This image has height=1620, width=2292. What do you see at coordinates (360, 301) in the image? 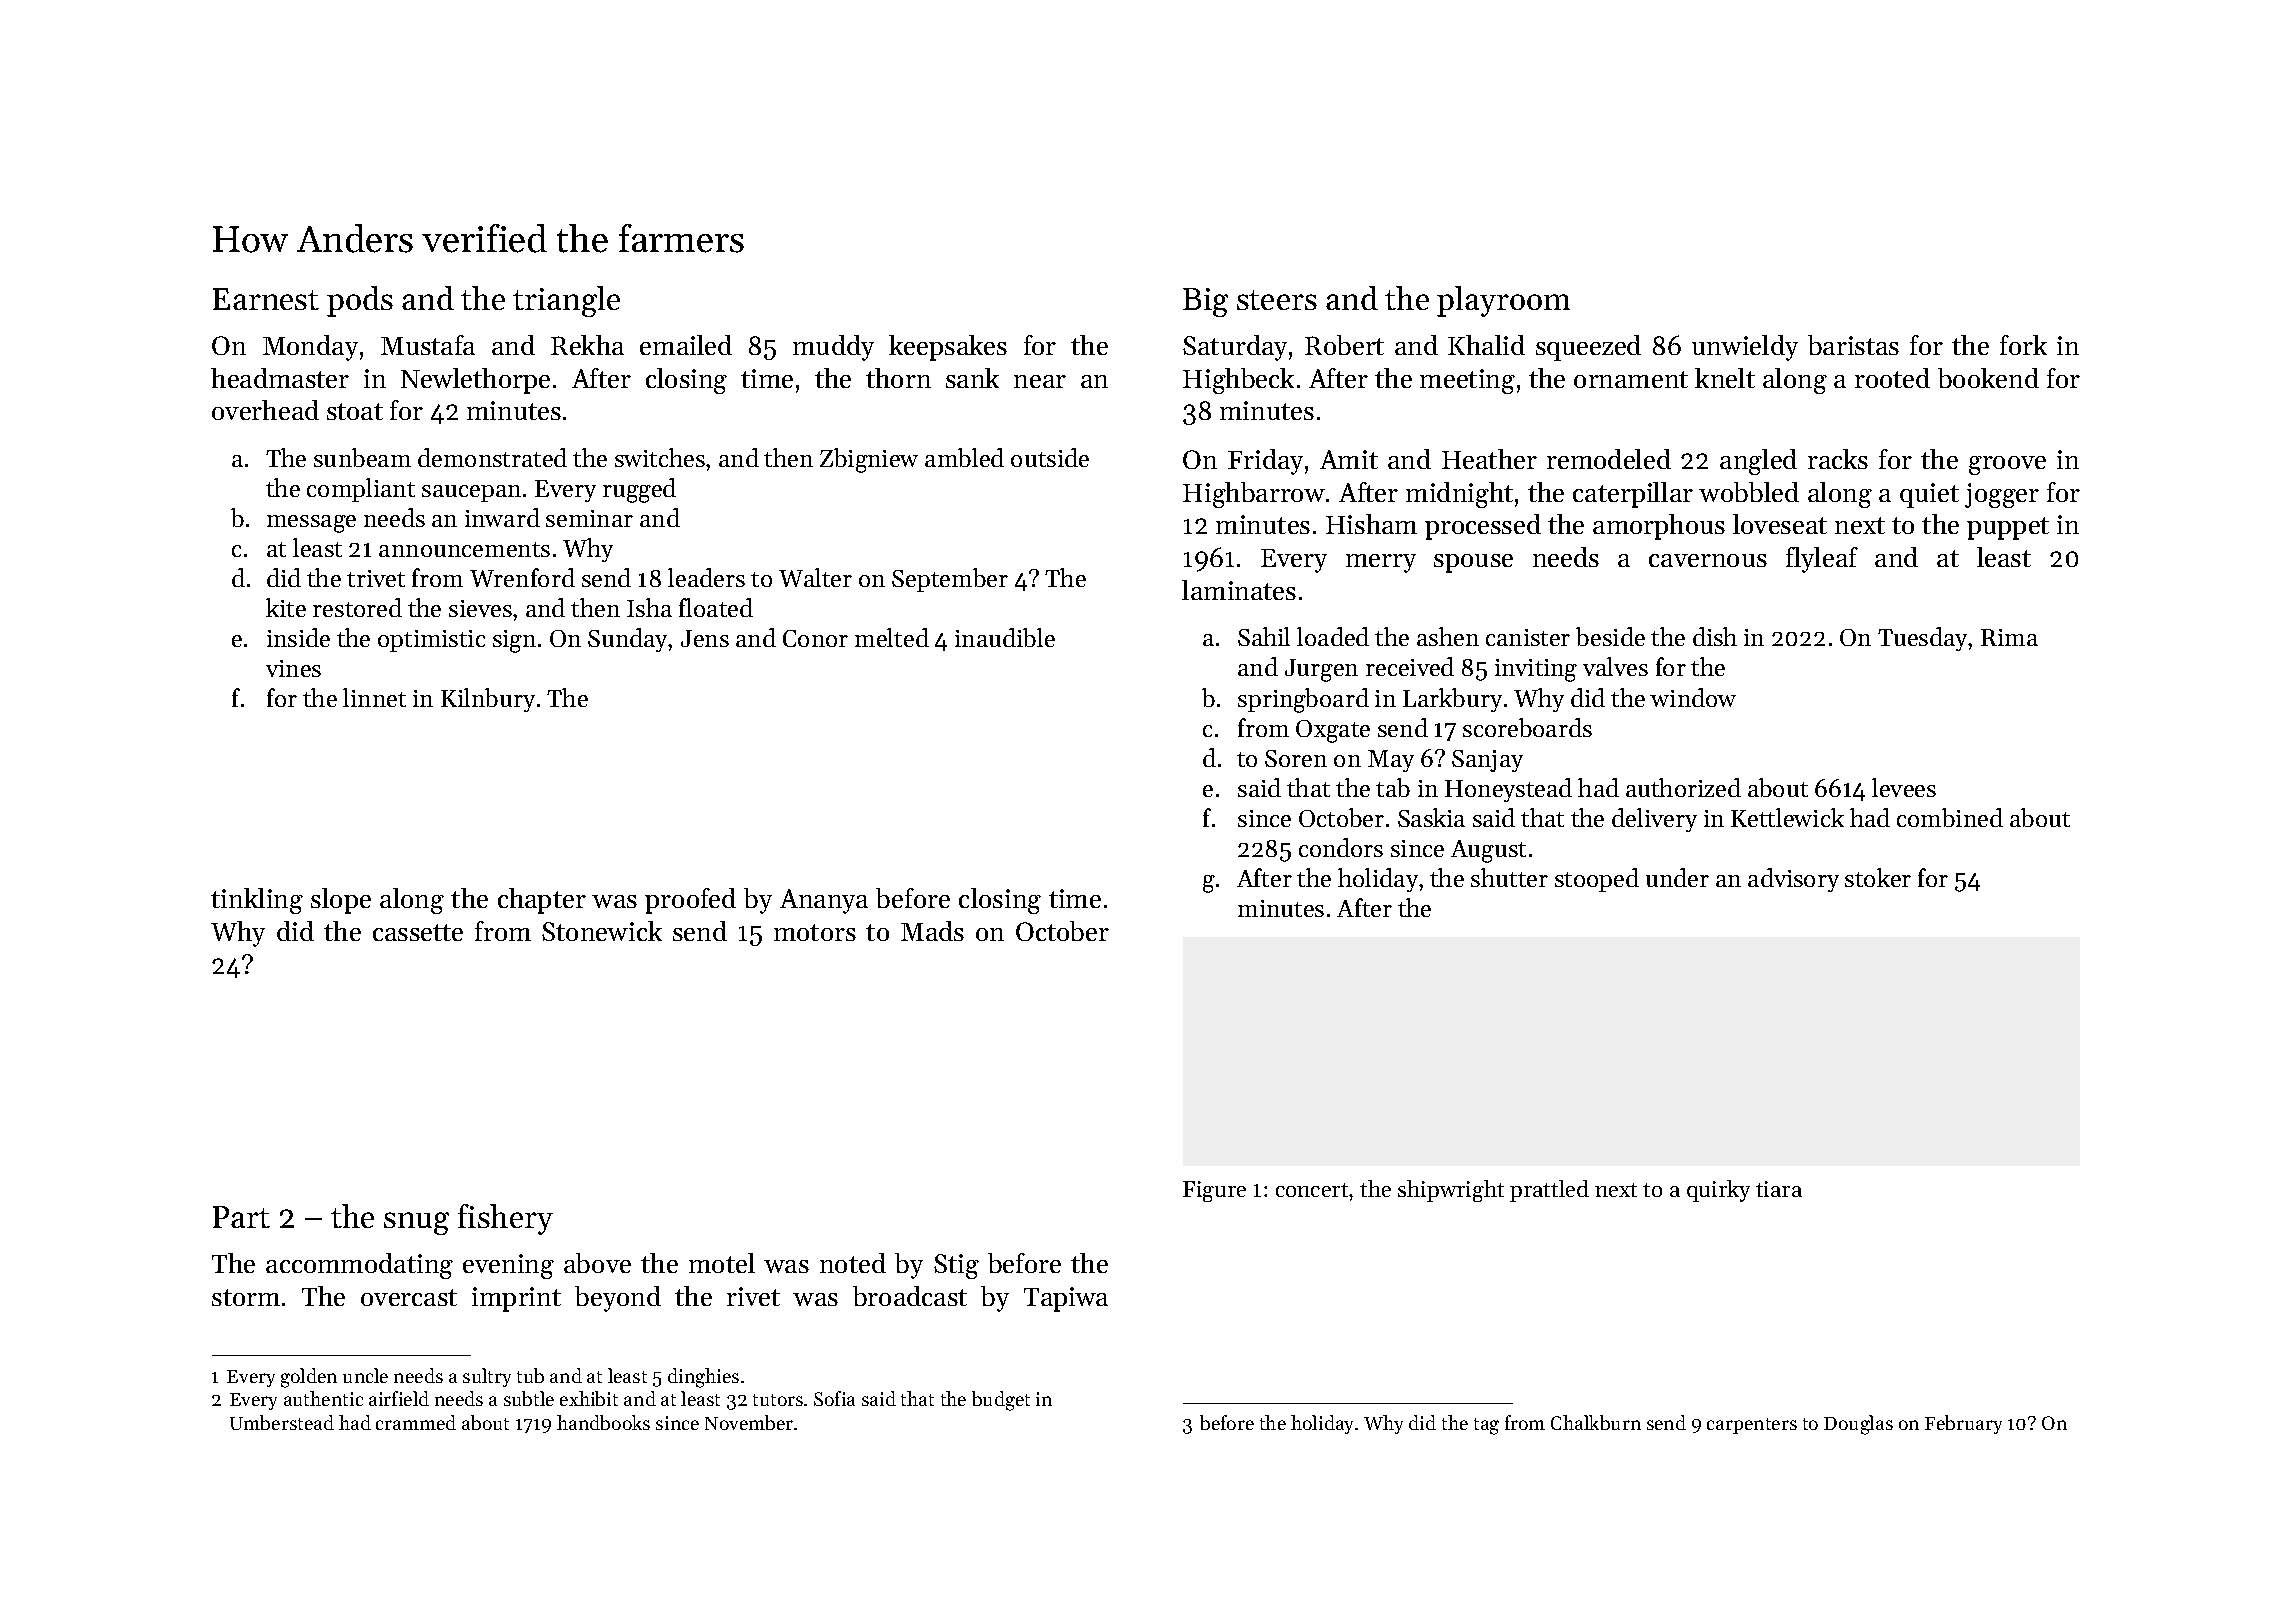
I see `pods` at bounding box center [360, 301].
